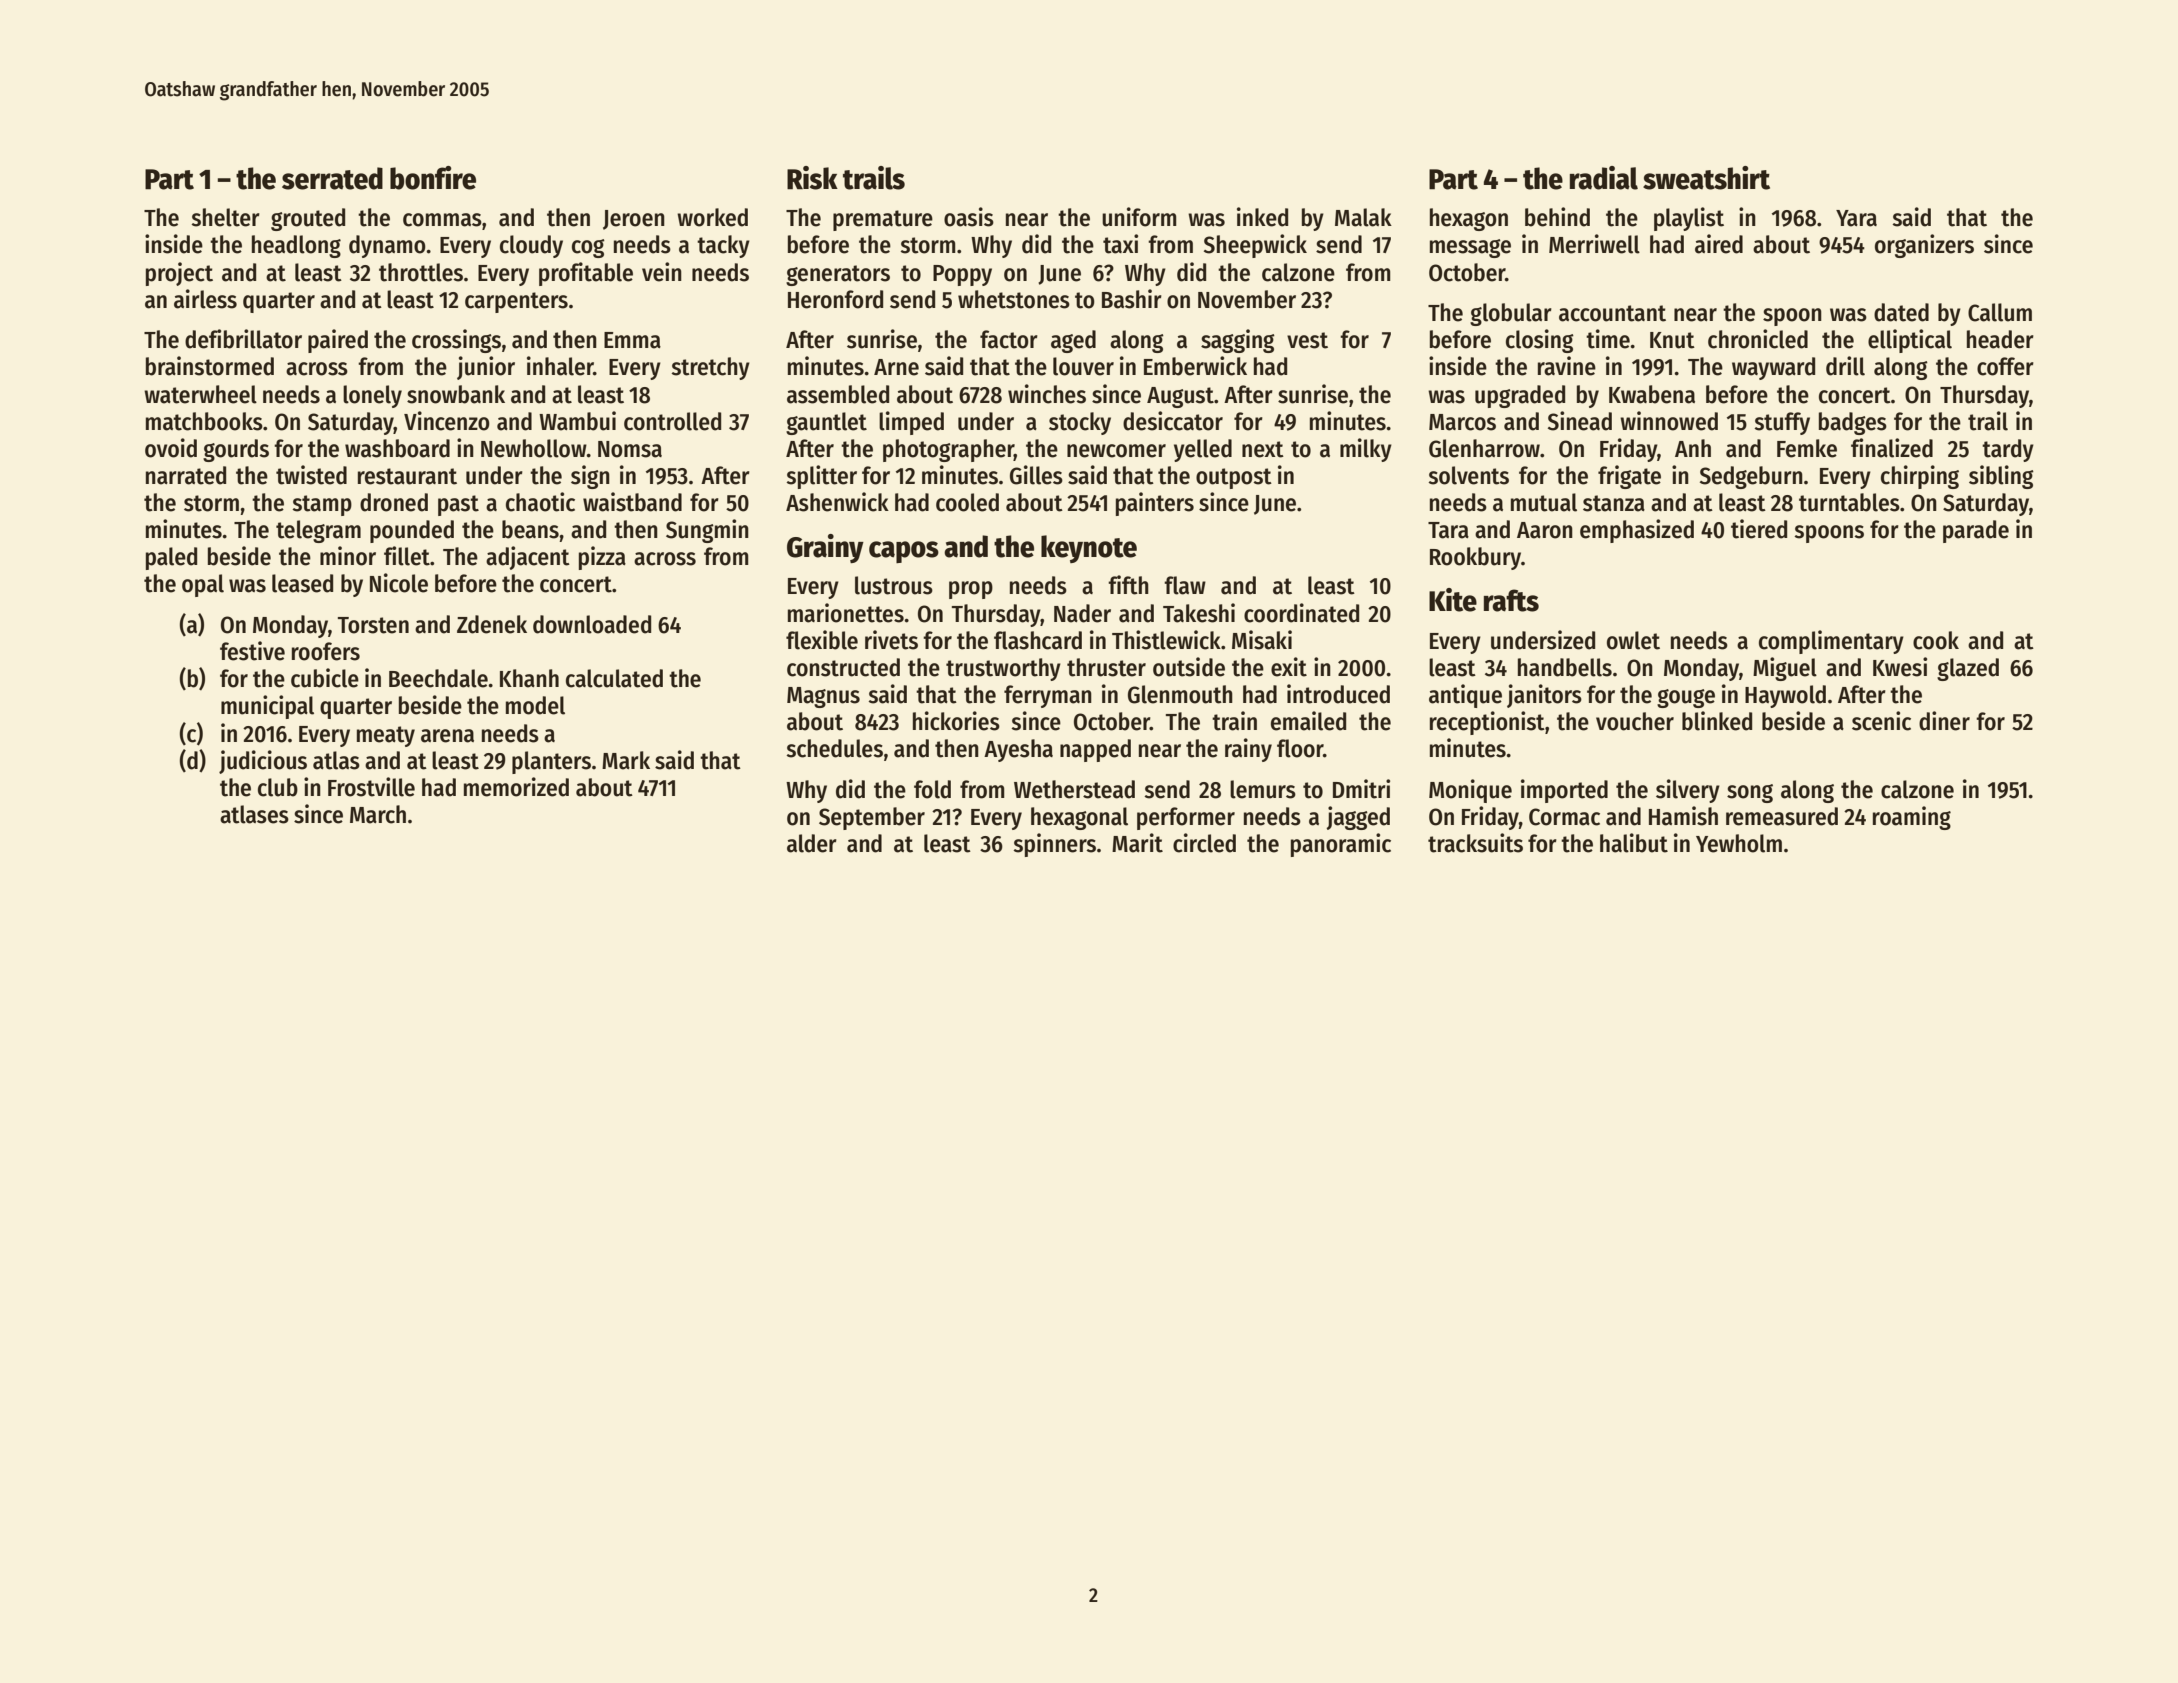 Image resolution: width=2178 pixels, height=1683 pixels. What do you see at coordinates (1089, 549) in the page?
I see `keynote` at bounding box center [1089, 549].
